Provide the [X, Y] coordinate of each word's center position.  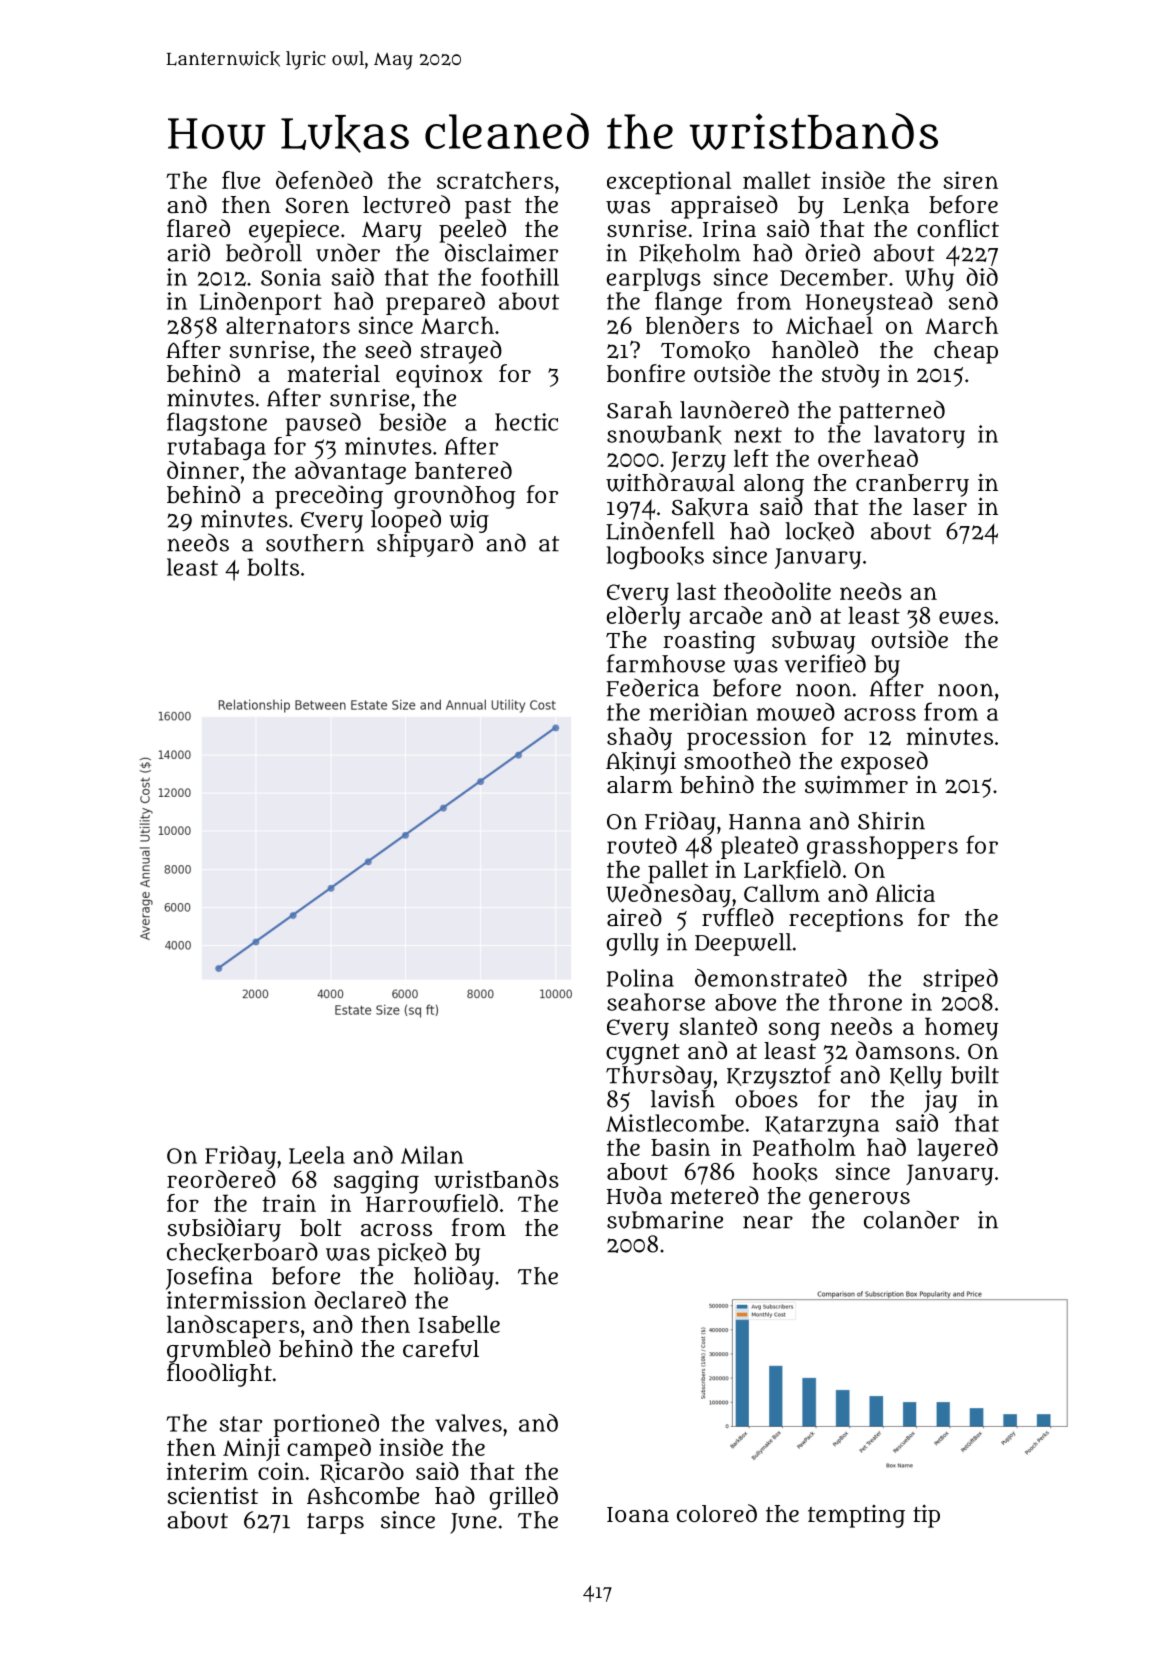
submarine [665, 1220]
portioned [326, 1425]
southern [315, 543]
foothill [520, 276]
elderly [644, 618]
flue [241, 180]
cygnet [643, 1054]
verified [825, 663]
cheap [966, 352]
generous [859, 1200]
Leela [317, 1155]
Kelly [916, 1077]
